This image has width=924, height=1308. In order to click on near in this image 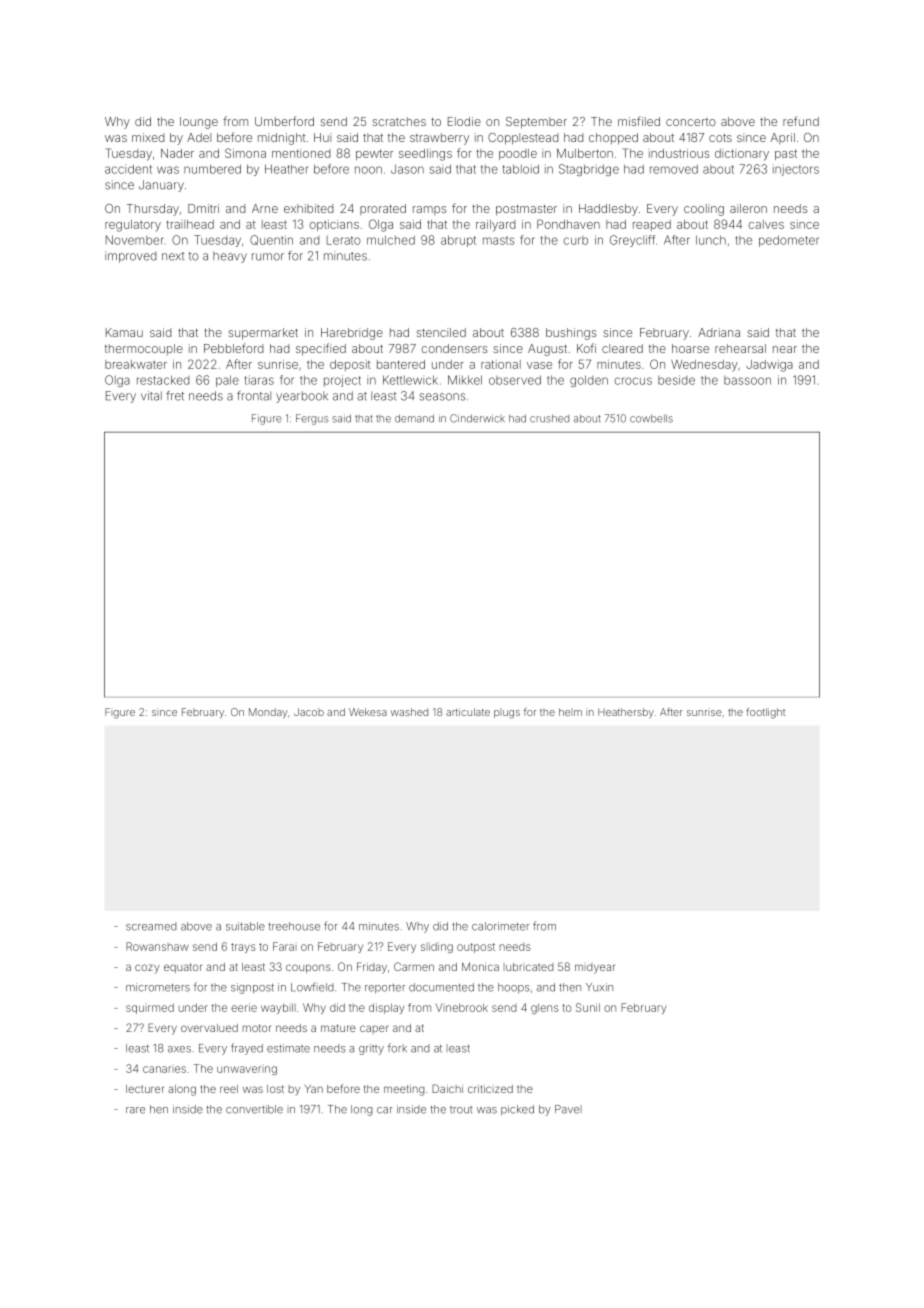, I will do `click(785, 349)`.
